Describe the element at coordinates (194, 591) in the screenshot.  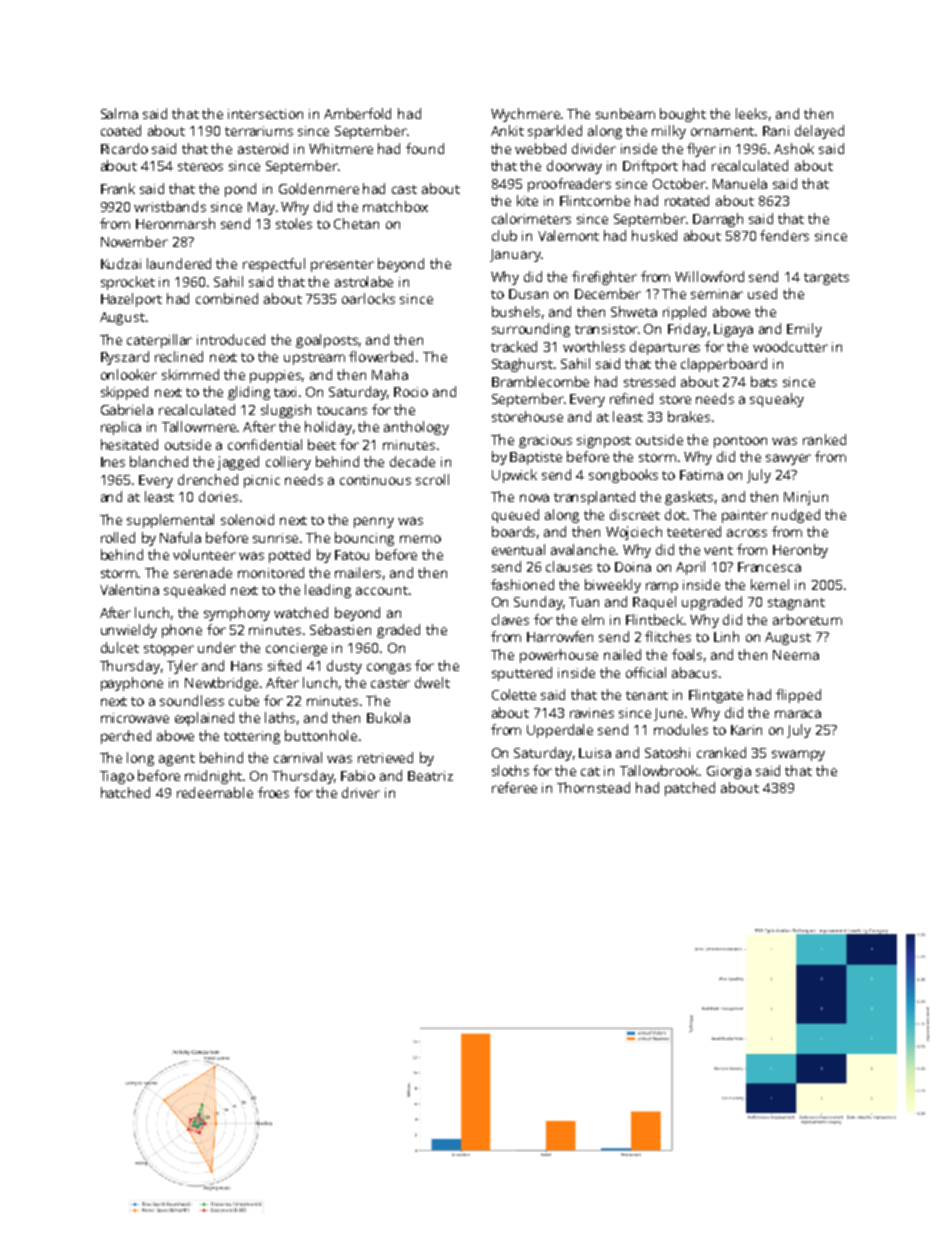
I see `squeaked` at that location.
